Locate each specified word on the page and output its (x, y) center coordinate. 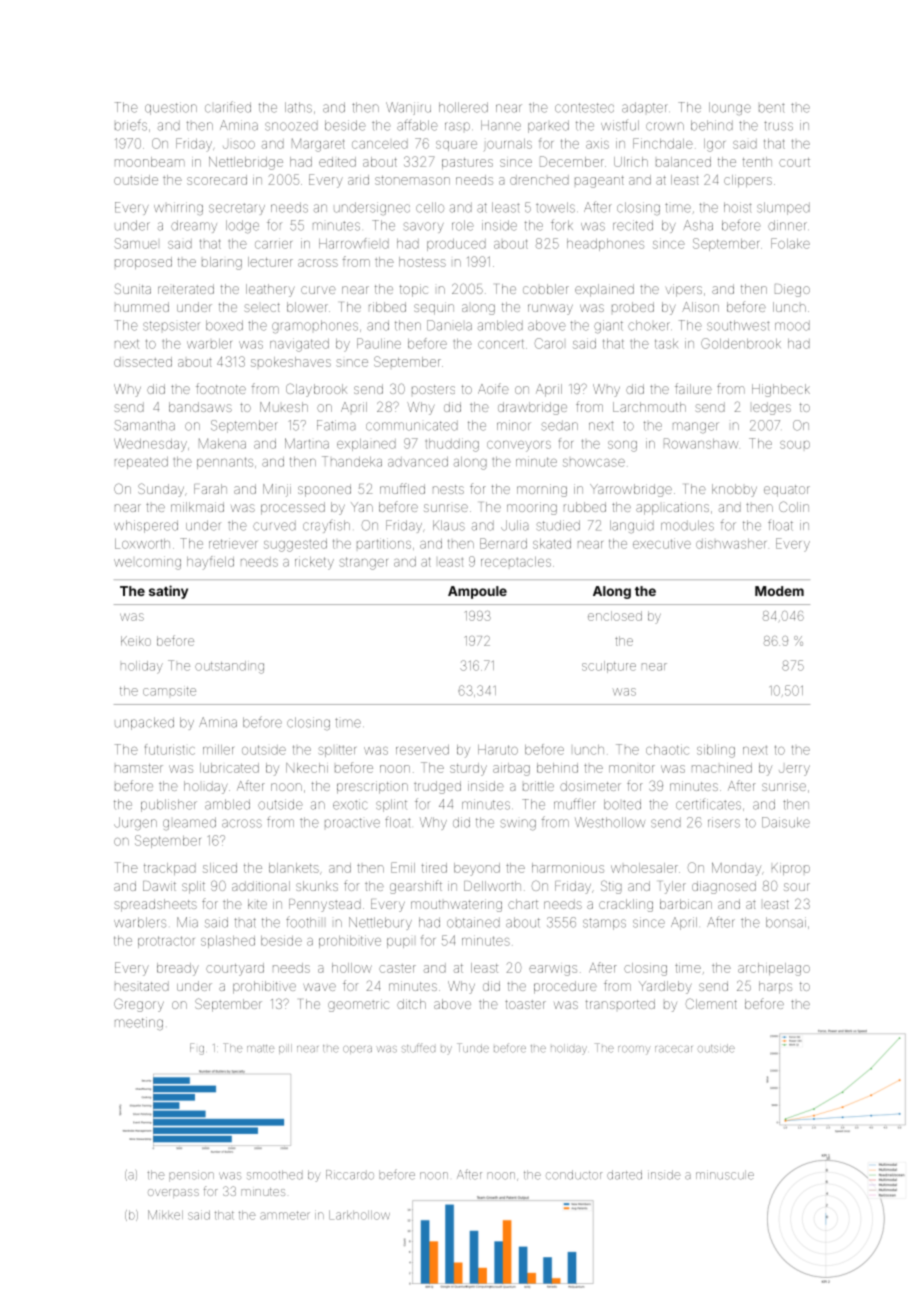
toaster (525, 1004)
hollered (463, 107)
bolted (622, 804)
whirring (178, 208)
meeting (139, 1023)
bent (772, 108)
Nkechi (307, 768)
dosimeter (590, 786)
